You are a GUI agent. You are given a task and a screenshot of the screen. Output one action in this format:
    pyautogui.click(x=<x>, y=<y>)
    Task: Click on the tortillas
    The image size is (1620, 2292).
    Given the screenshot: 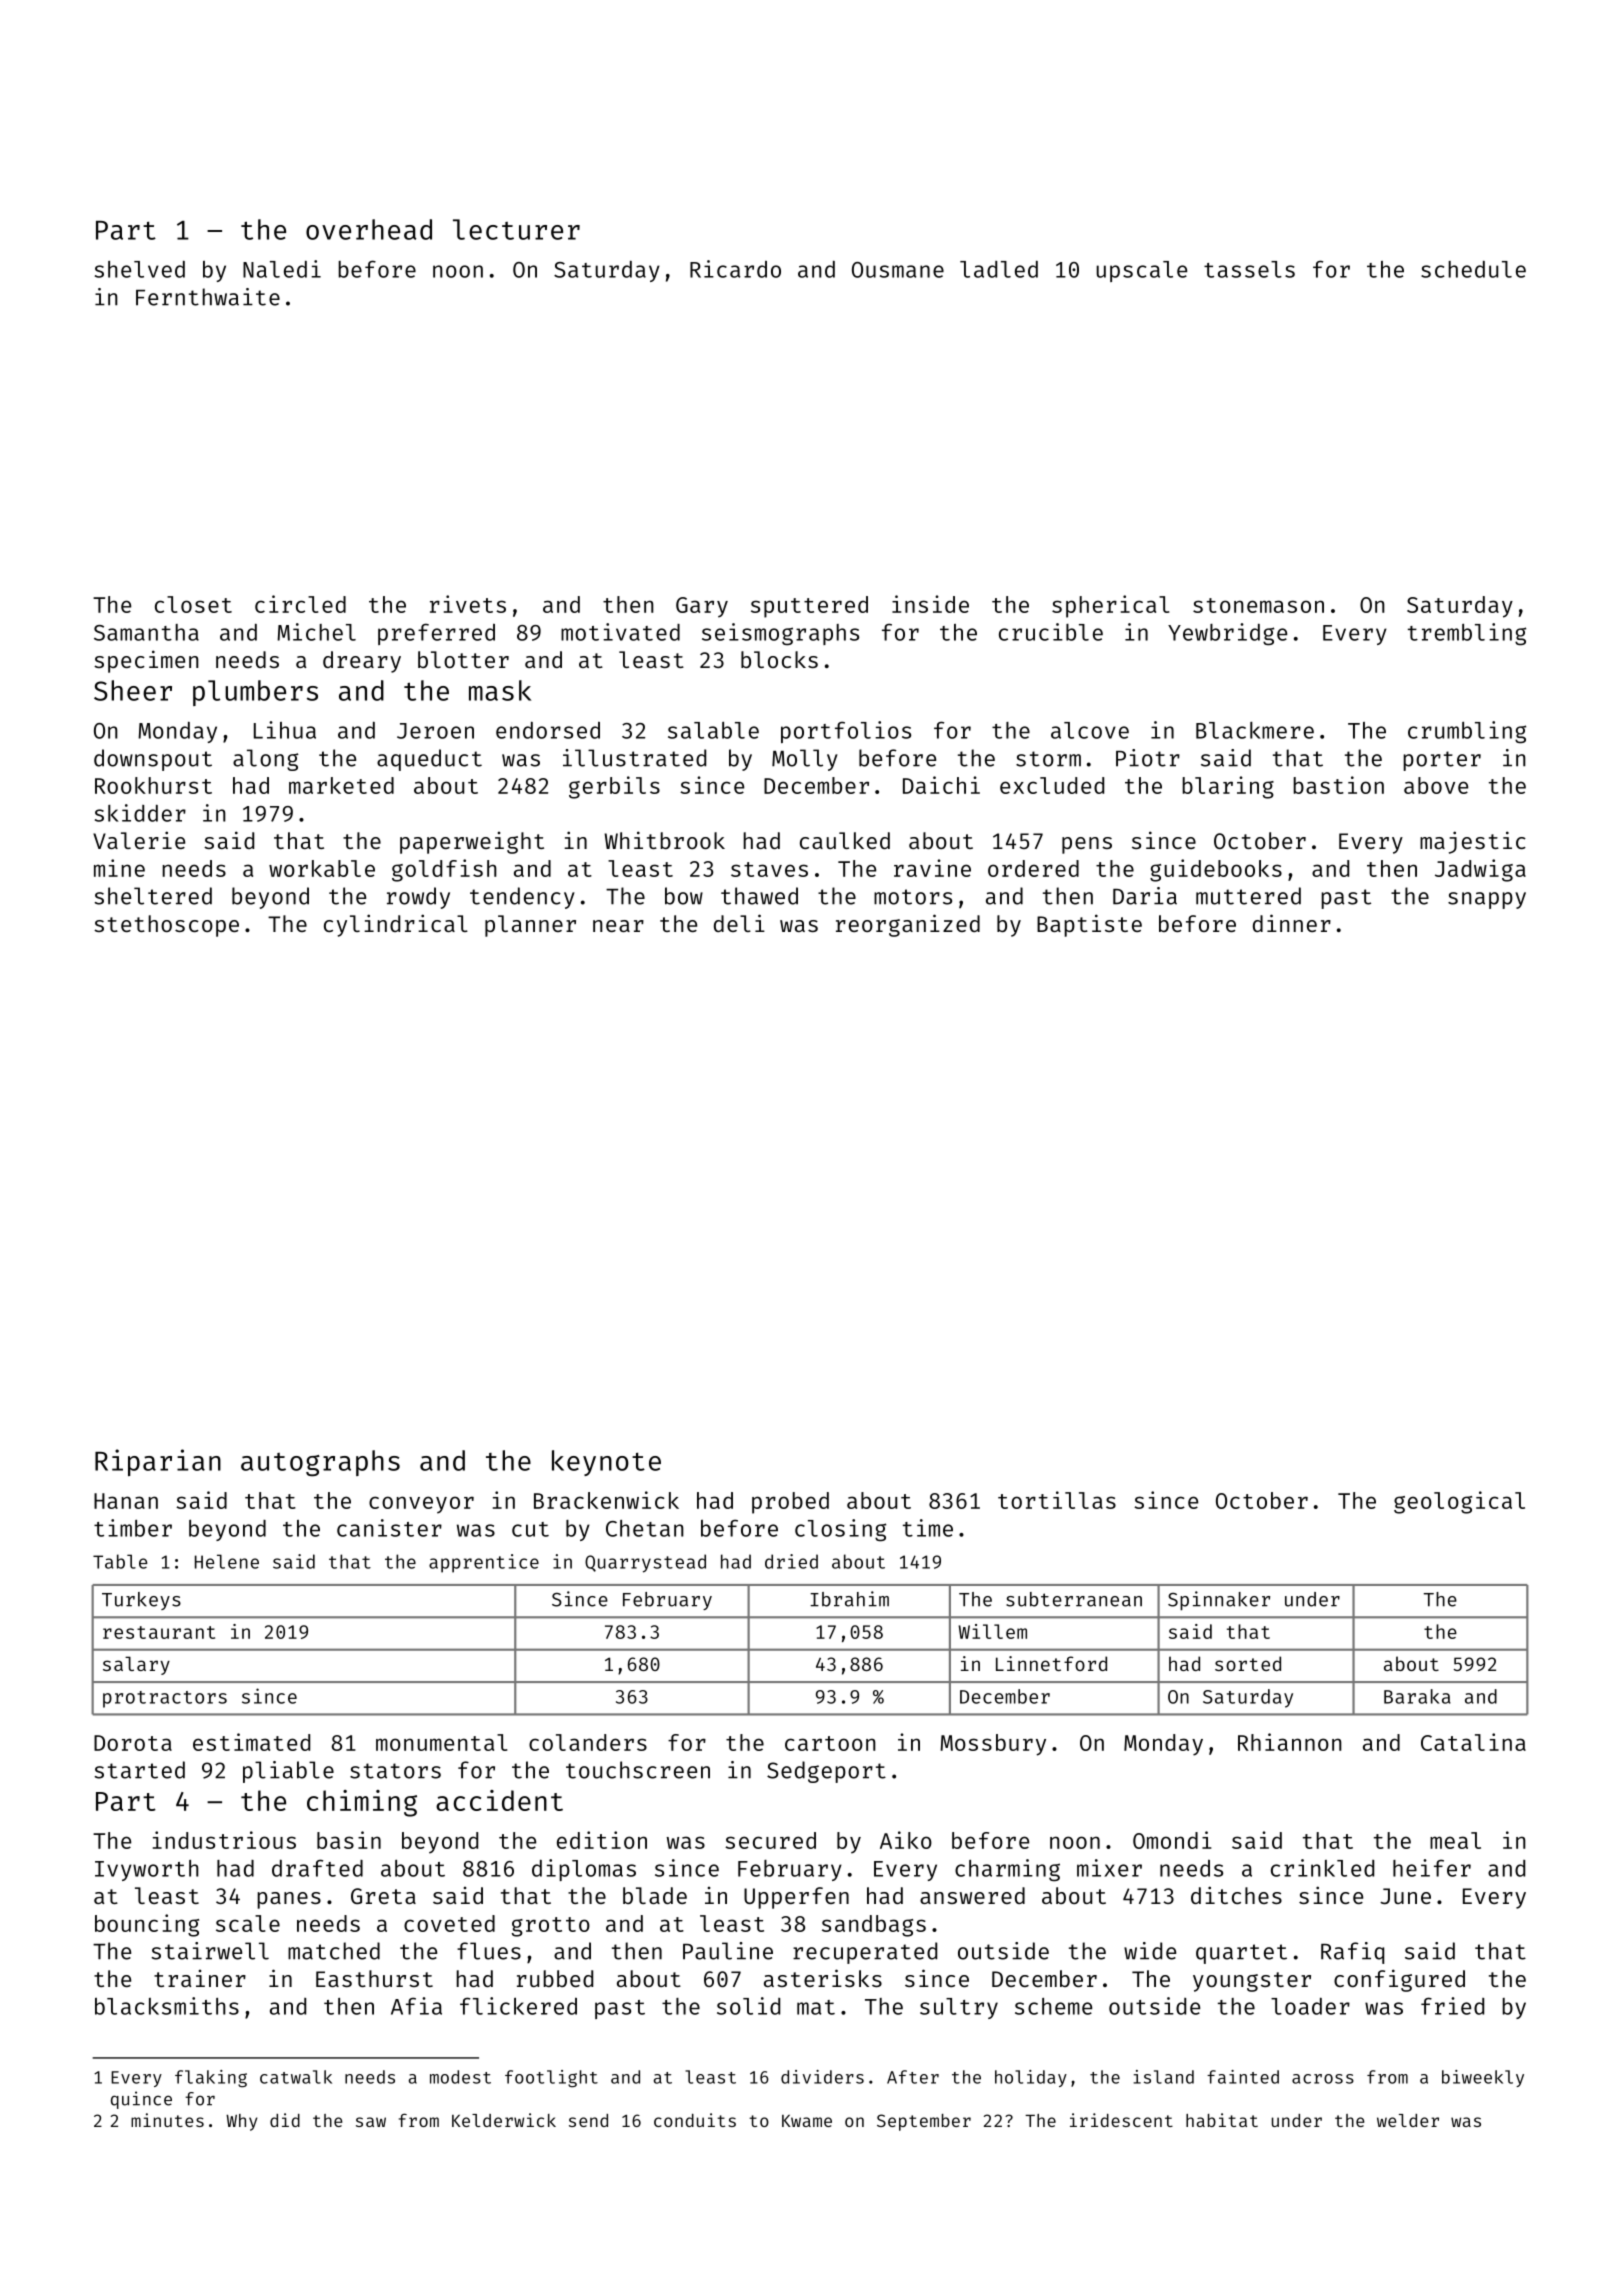 What is the action you would take?
    pyautogui.click(x=1057, y=1500)
